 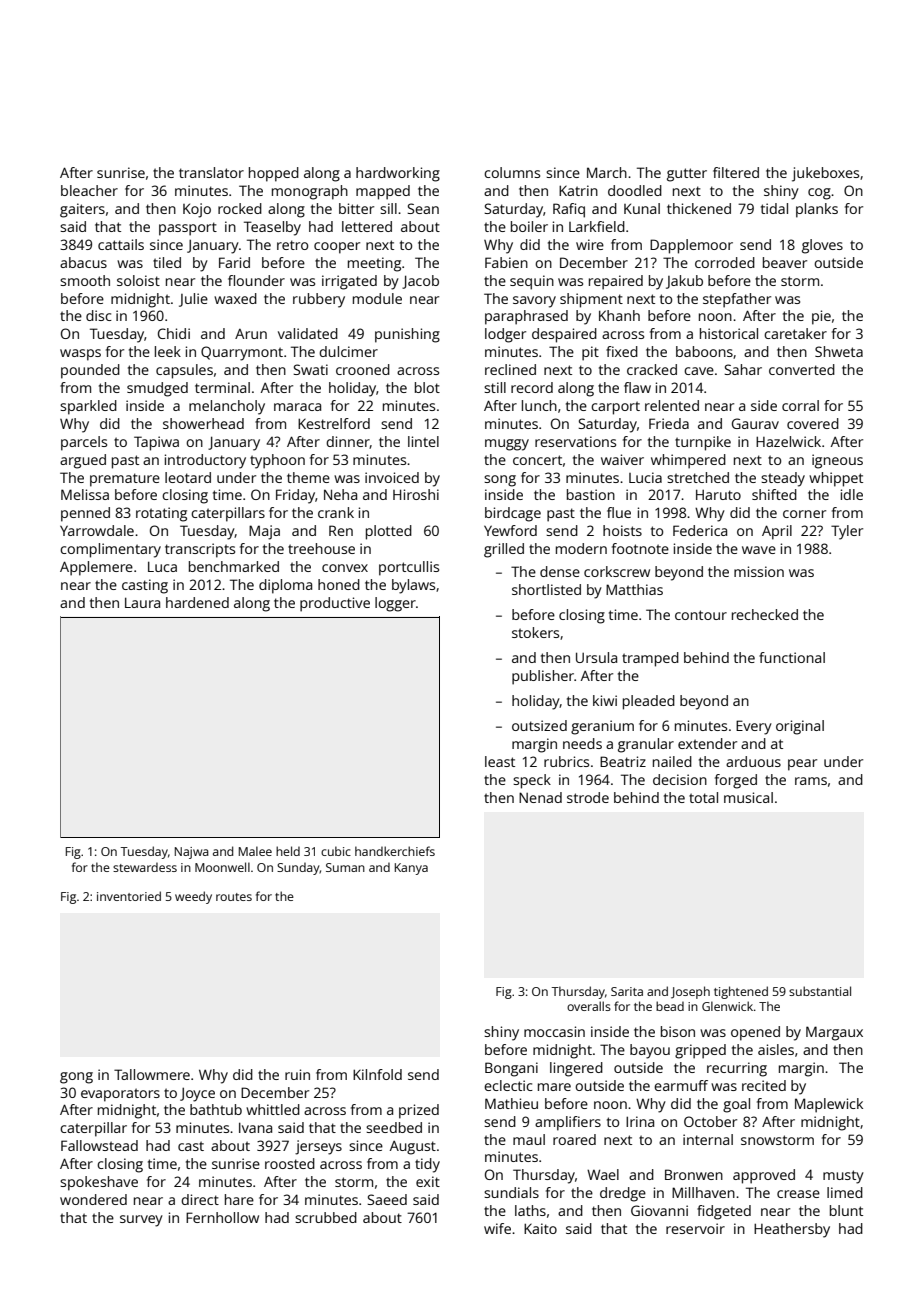 What do you see at coordinates (336, 851) in the document?
I see `cubic` at bounding box center [336, 851].
